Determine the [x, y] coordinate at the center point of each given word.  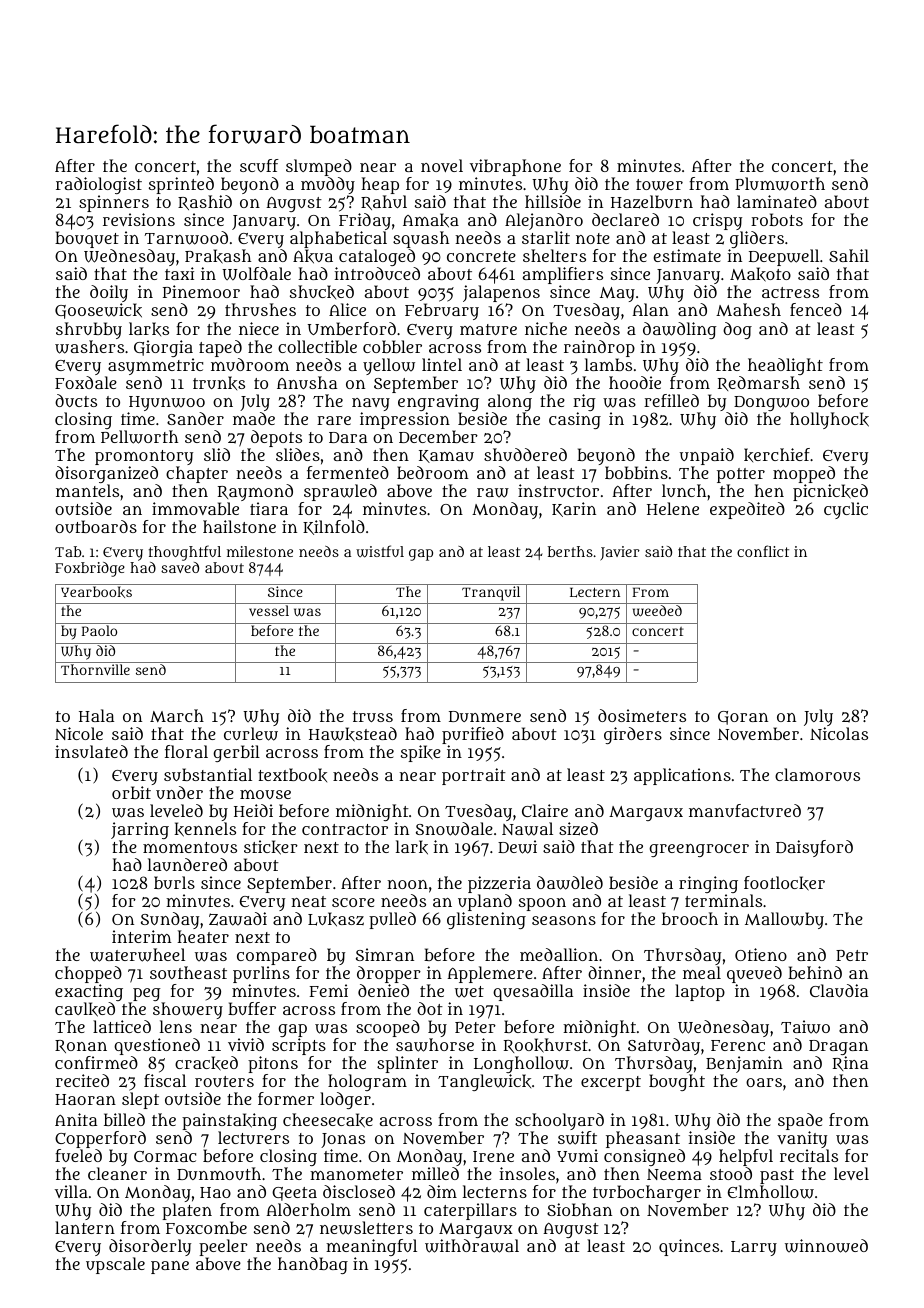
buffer [252, 1008]
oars [764, 1082]
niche [546, 328]
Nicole [79, 733]
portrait [474, 776]
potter [741, 475]
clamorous [817, 774]
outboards [96, 526]
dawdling [680, 330]
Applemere [490, 974]
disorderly [150, 1247]
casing [575, 420]
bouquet [87, 241]
